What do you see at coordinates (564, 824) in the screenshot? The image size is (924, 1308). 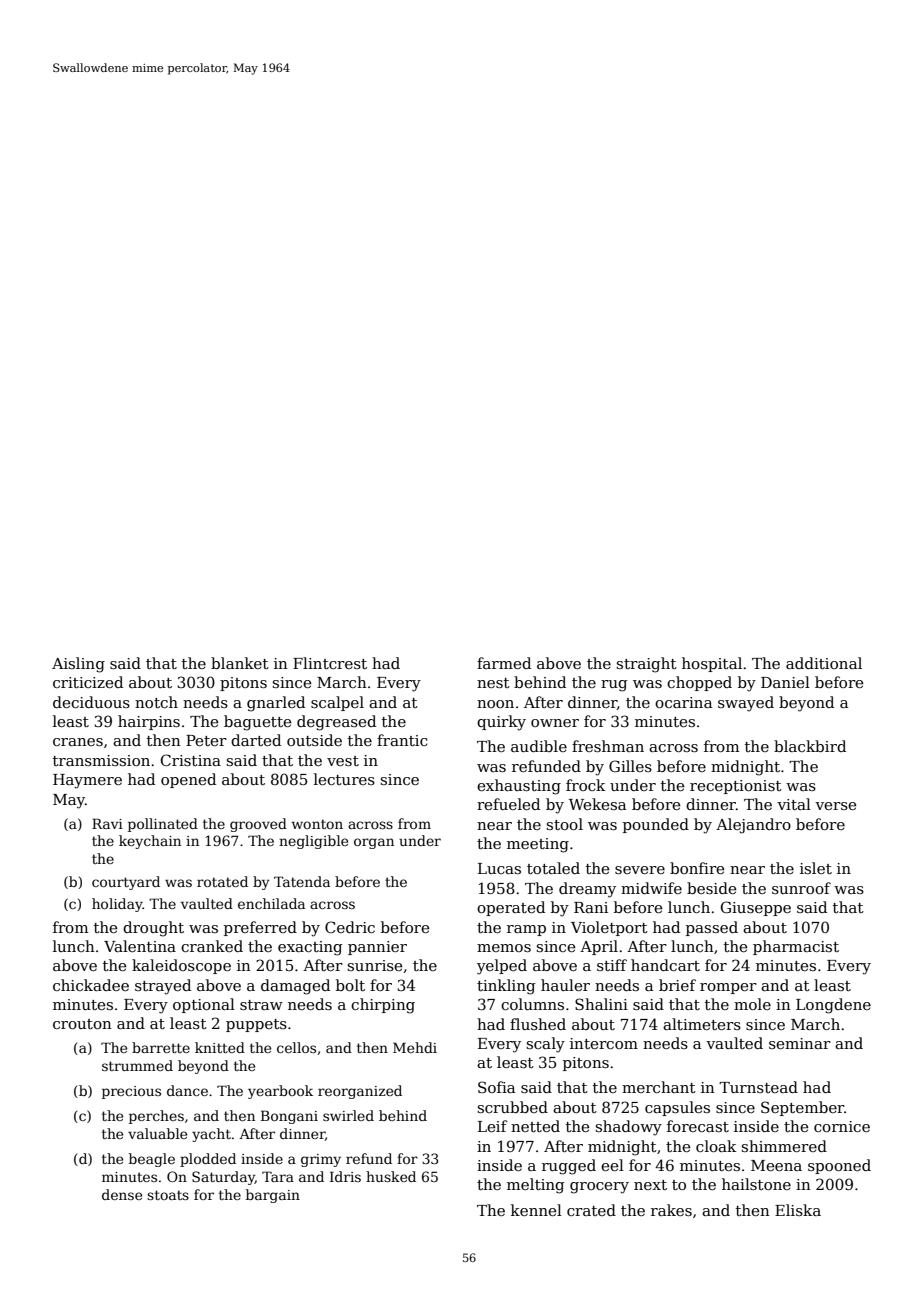 I see `stool` at bounding box center [564, 824].
